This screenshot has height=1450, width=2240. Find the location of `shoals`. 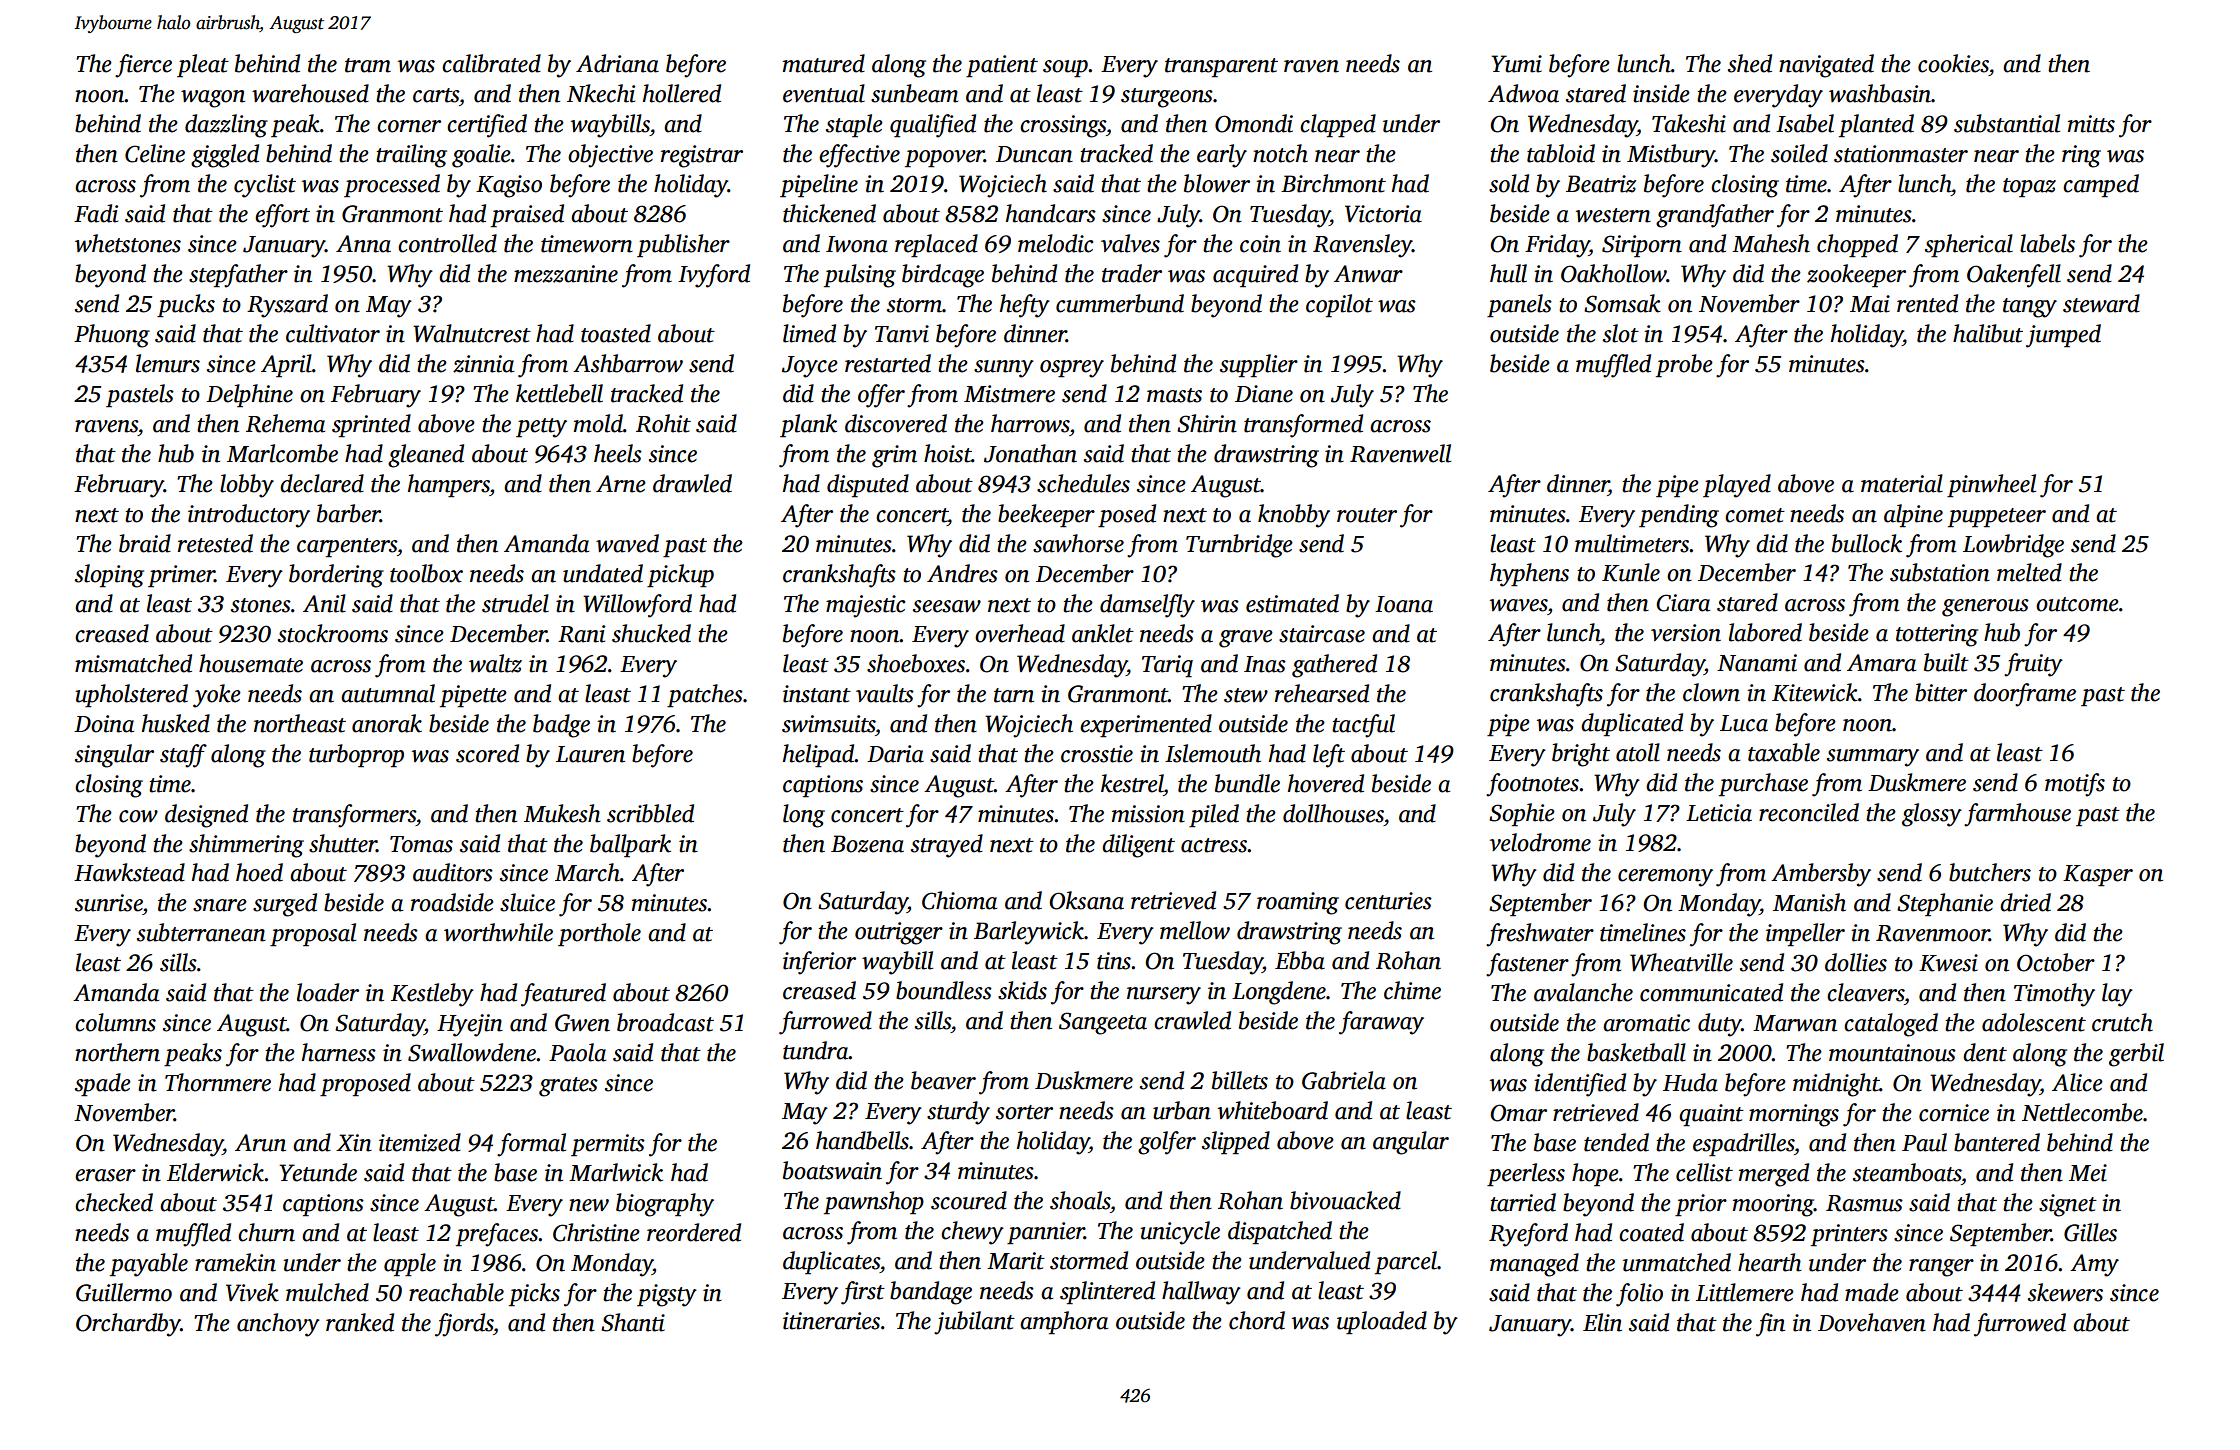

shoals is located at coordinates (1080, 1200).
